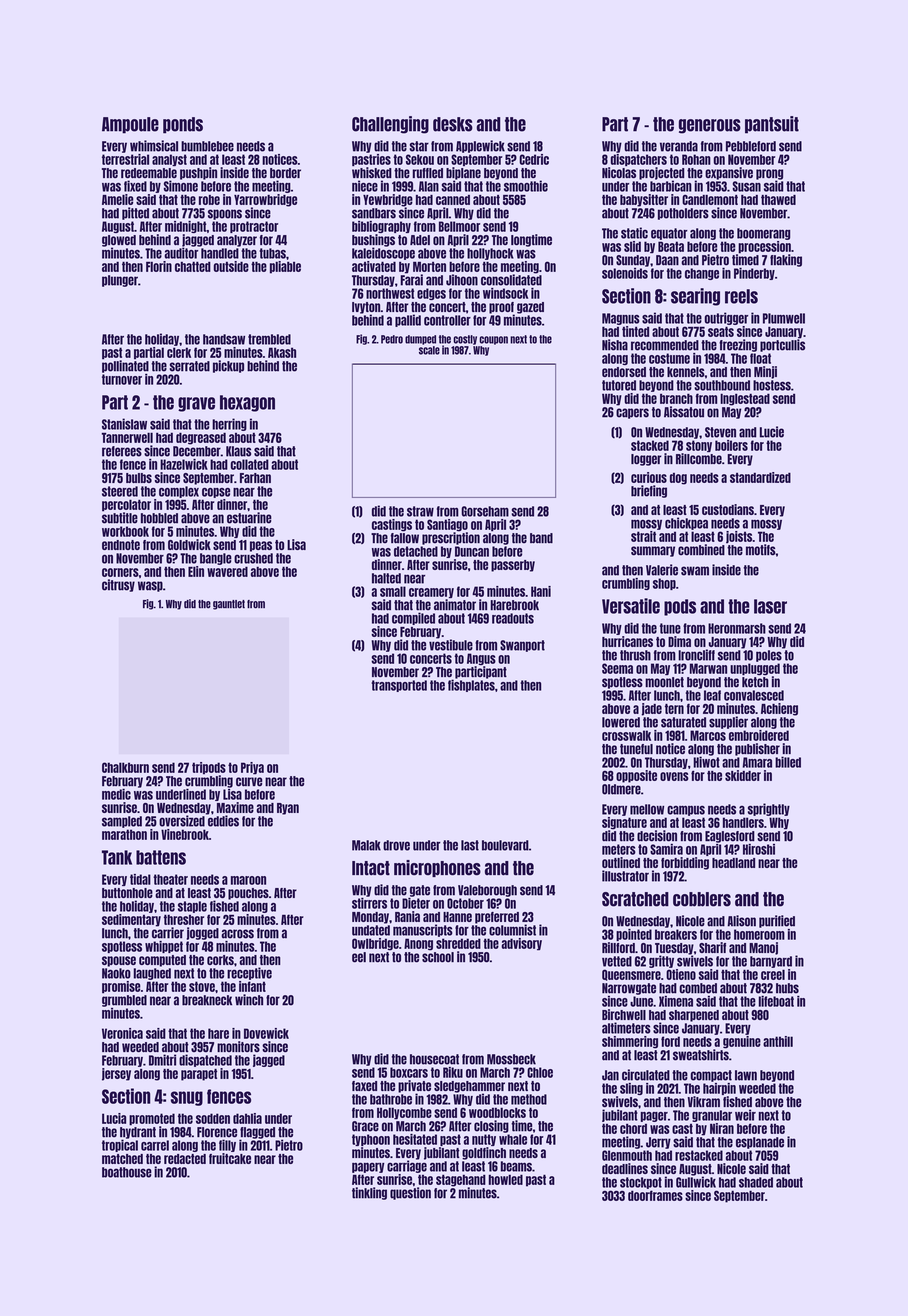 This image has height=1316, width=908. I want to click on ketch, so click(755, 682).
